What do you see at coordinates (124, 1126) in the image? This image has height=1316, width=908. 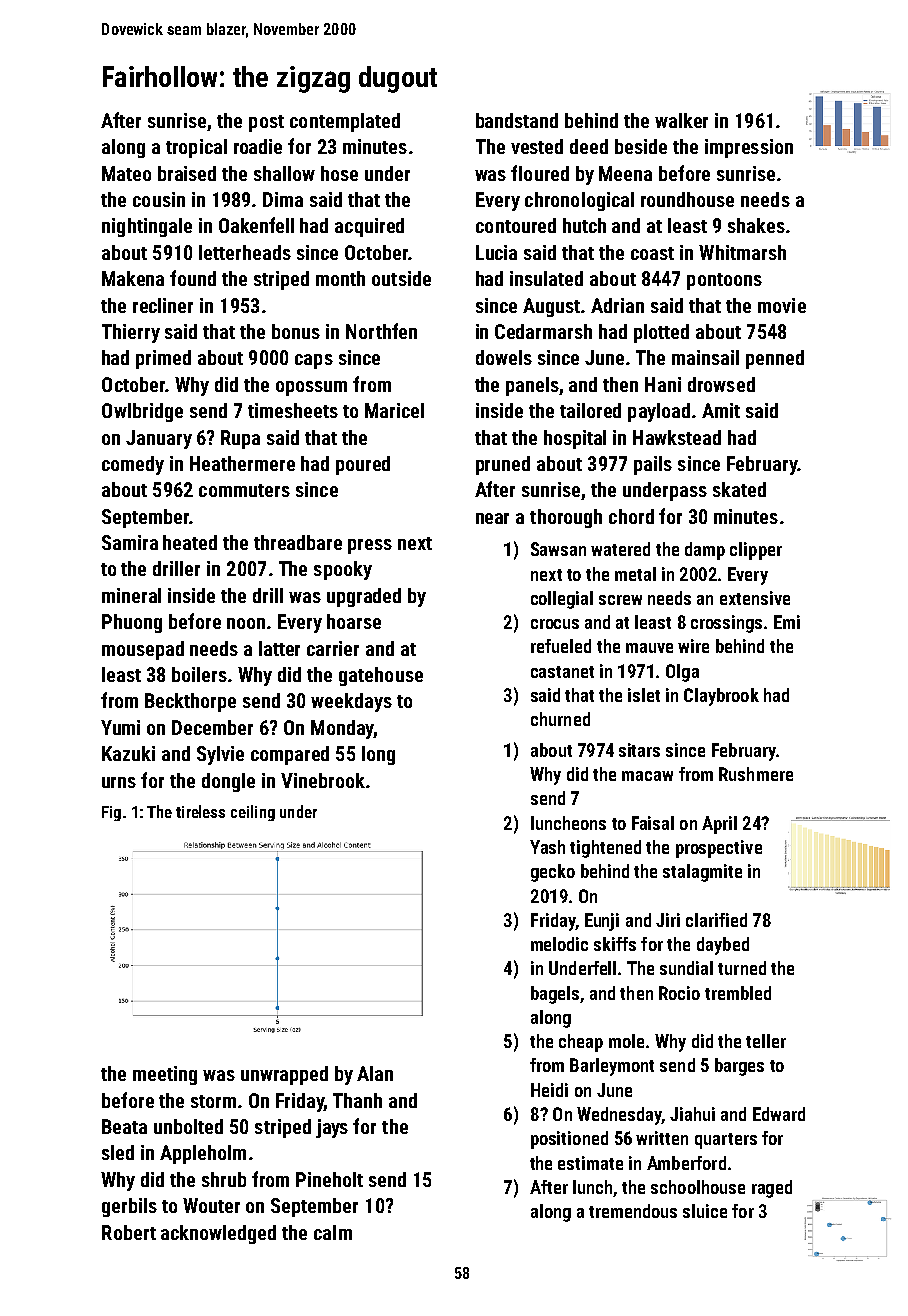 I see `Beata` at bounding box center [124, 1126].
